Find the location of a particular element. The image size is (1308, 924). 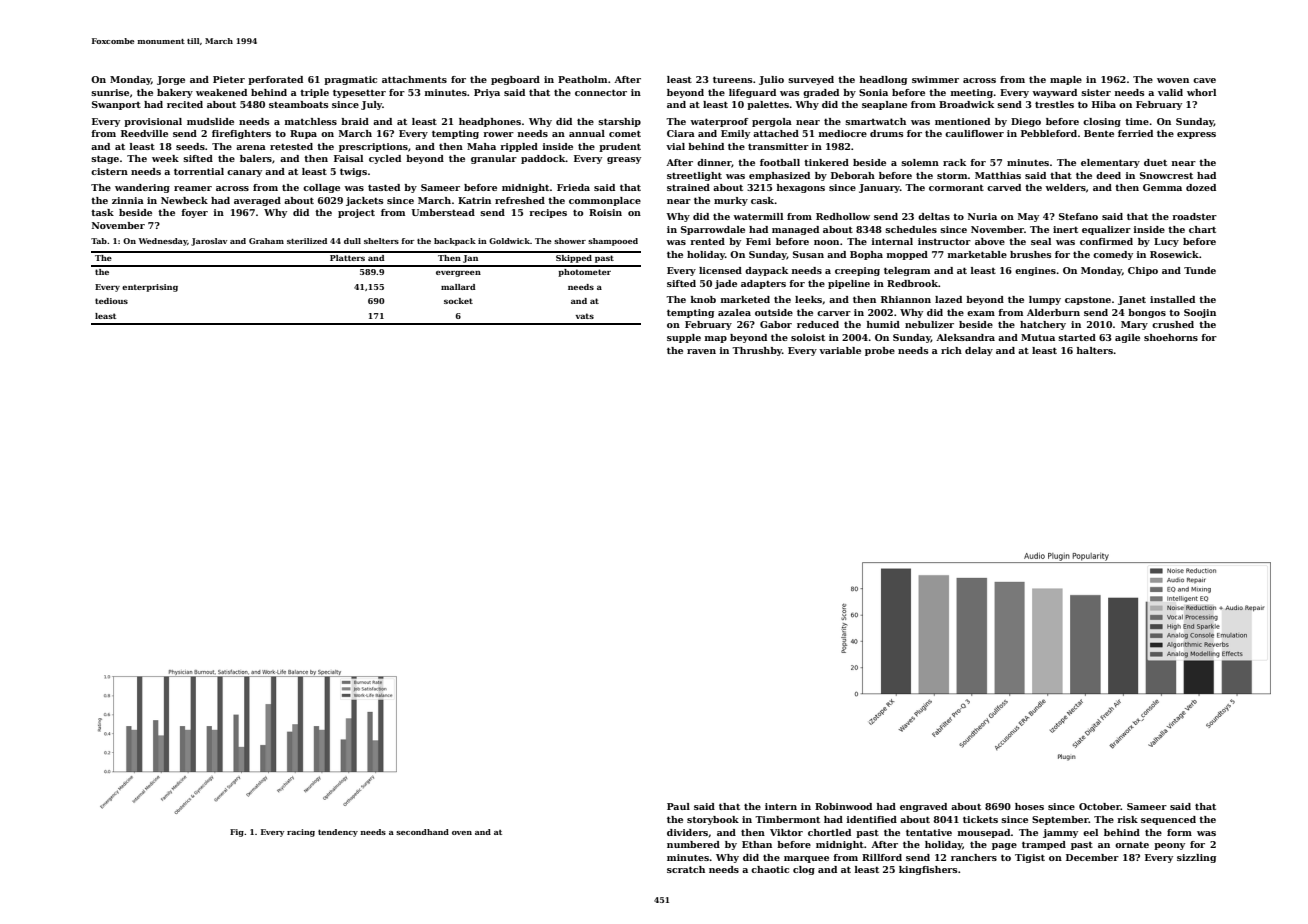

raven is located at coordinates (701, 351).
